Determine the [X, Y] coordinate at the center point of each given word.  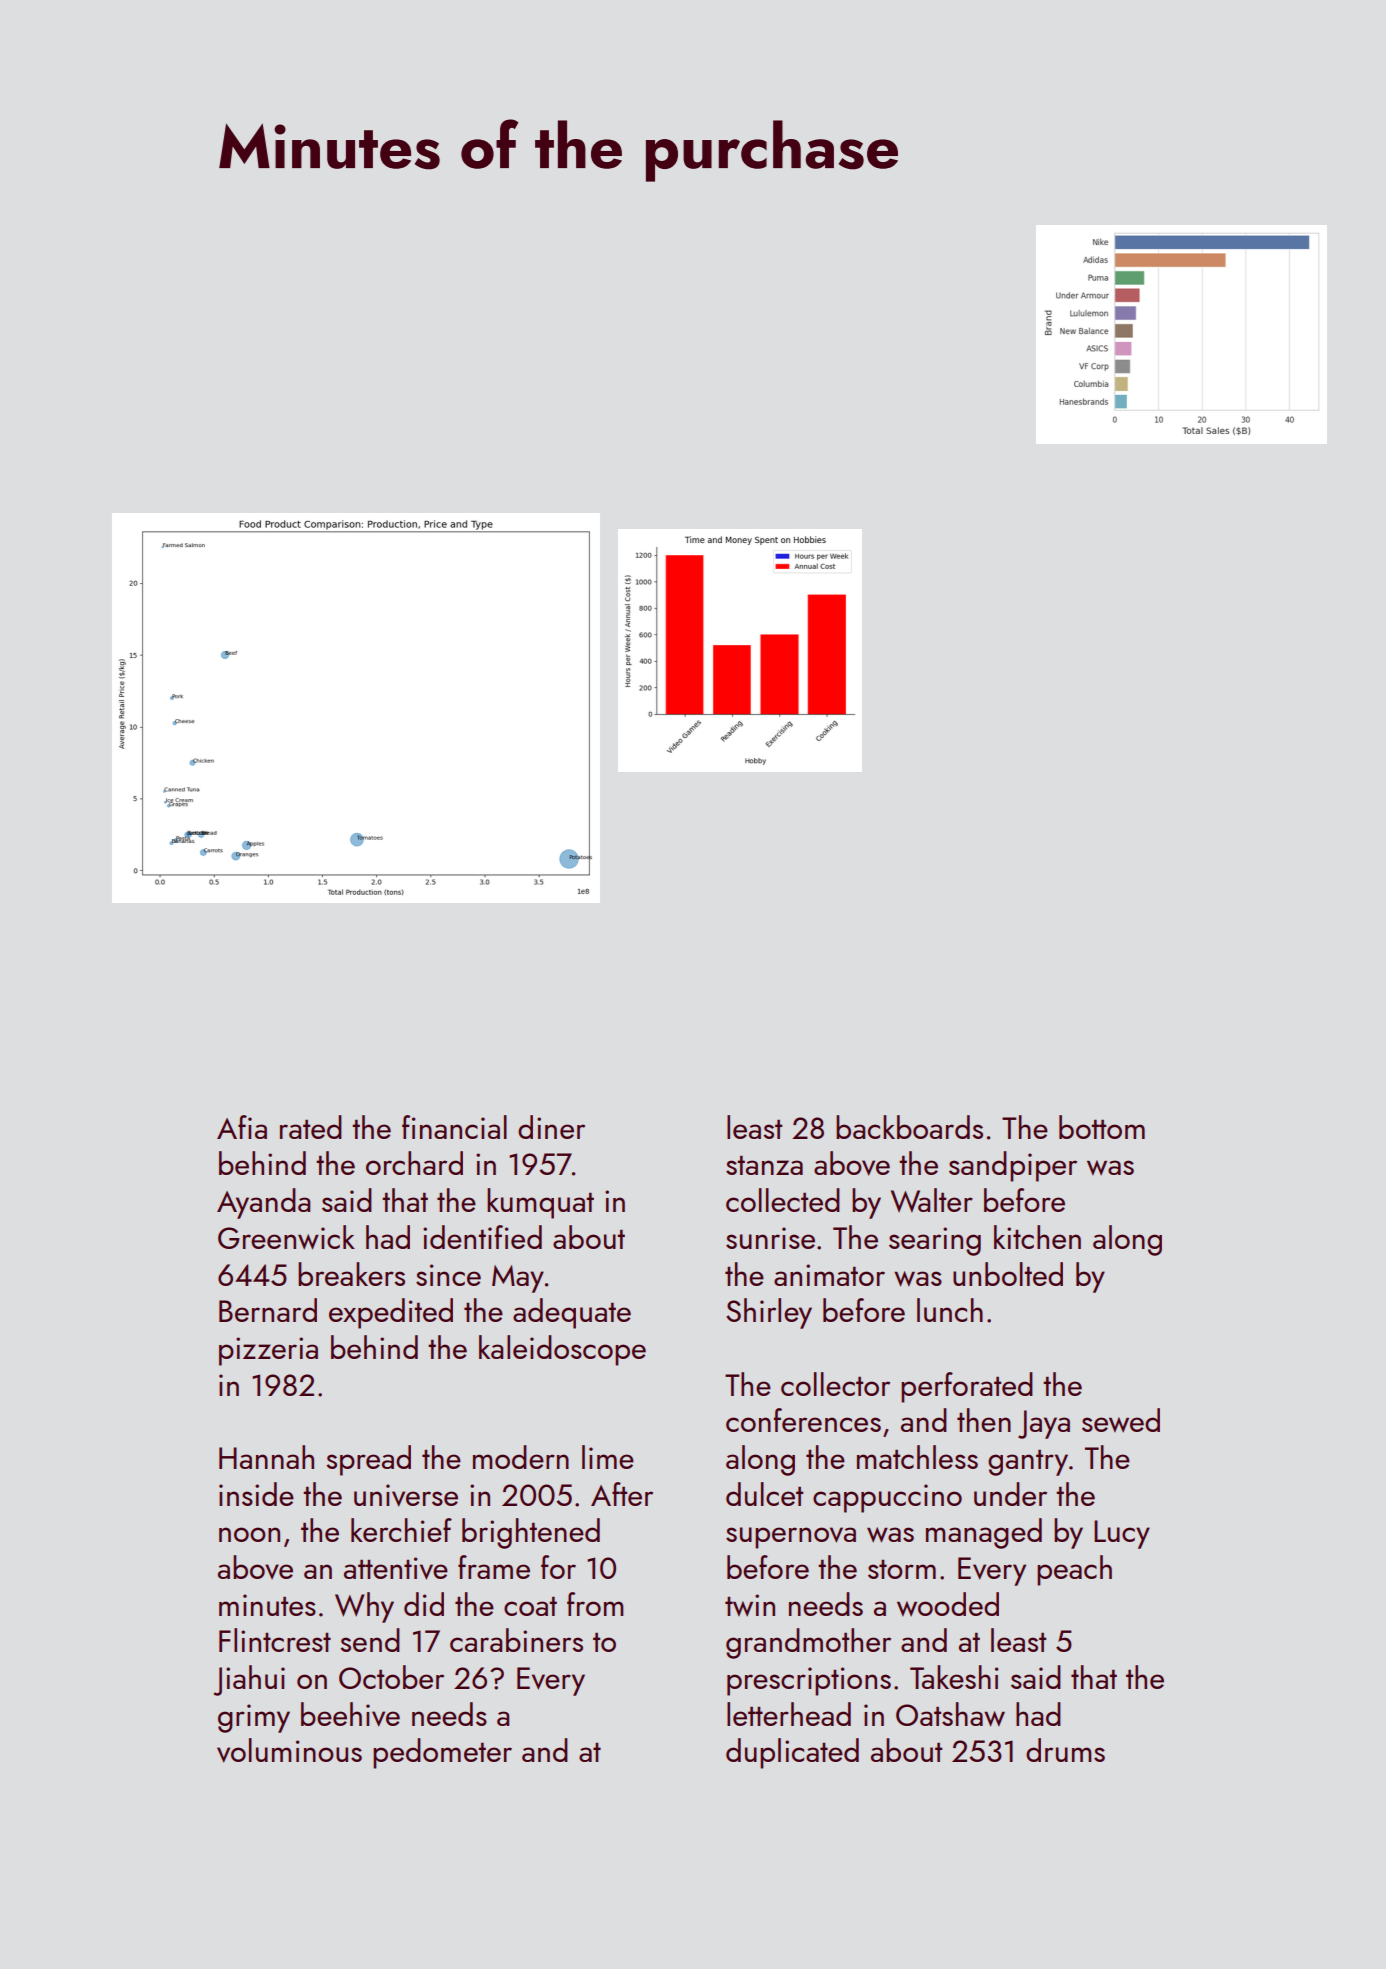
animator [829, 1275]
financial [454, 1127]
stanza [764, 1165]
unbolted [1008, 1274]
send [370, 1640]
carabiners [516, 1640]
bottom [1102, 1127]
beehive [350, 1714]
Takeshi [954, 1677]
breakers [351, 1274]
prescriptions [809, 1681]
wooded [948, 1604]
